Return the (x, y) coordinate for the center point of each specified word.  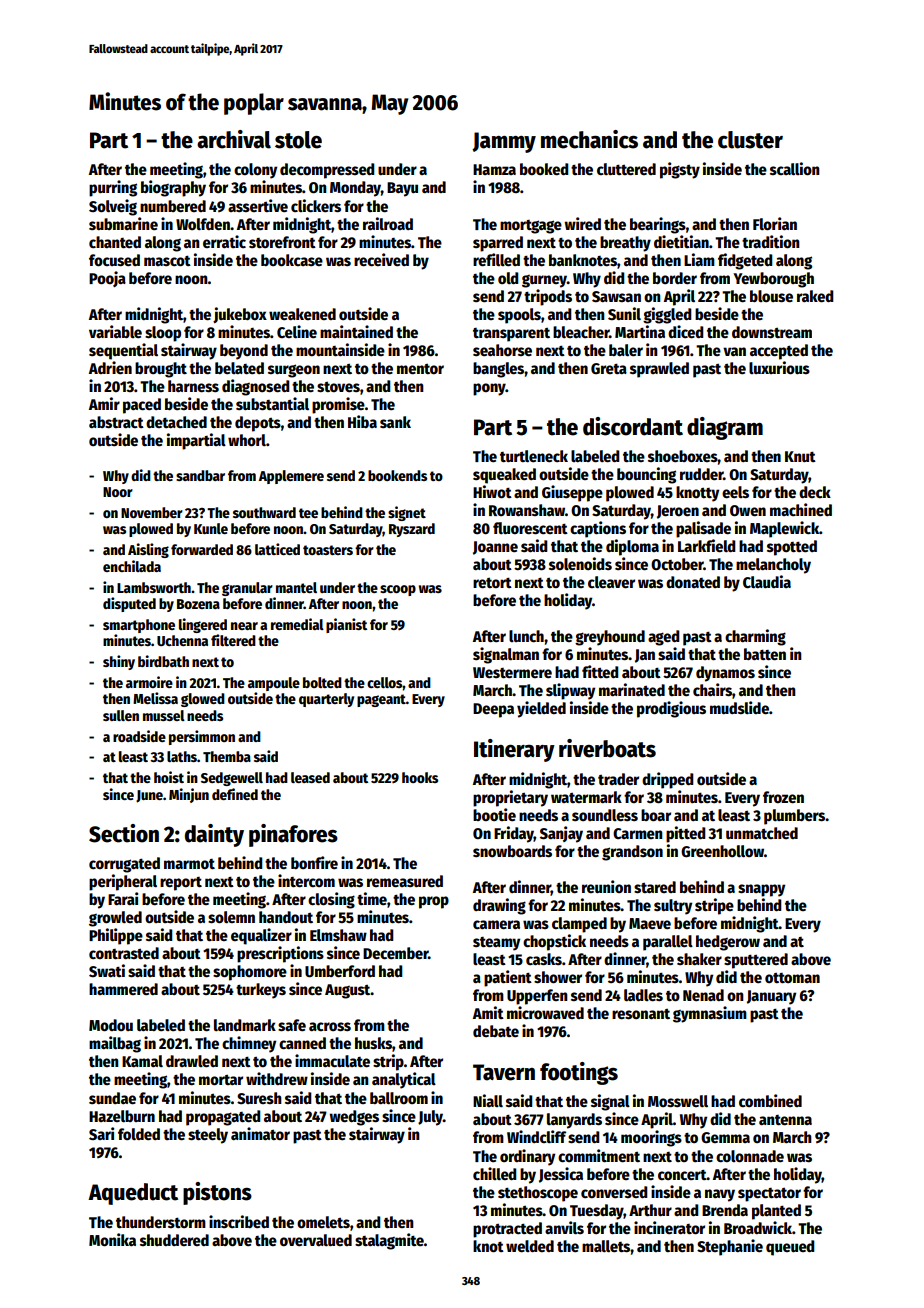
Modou (111, 1025)
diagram (725, 428)
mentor (420, 369)
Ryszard (412, 530)
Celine (297, 331)
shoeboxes (683, 456)
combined (770, 1100)
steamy (496, 944)
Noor (118, 492)
